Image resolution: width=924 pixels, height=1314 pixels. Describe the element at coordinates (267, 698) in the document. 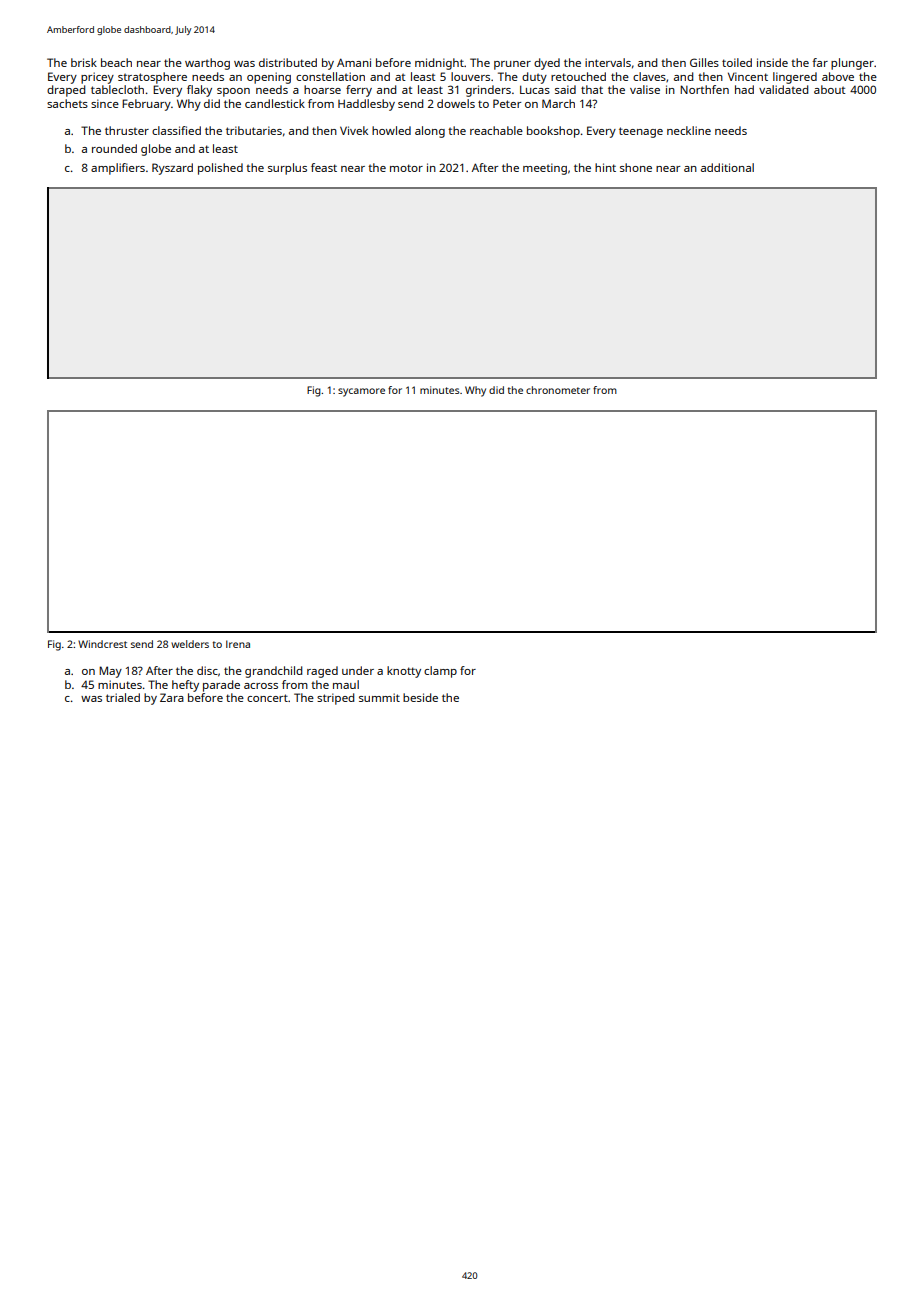

I see `concert` at that location.
